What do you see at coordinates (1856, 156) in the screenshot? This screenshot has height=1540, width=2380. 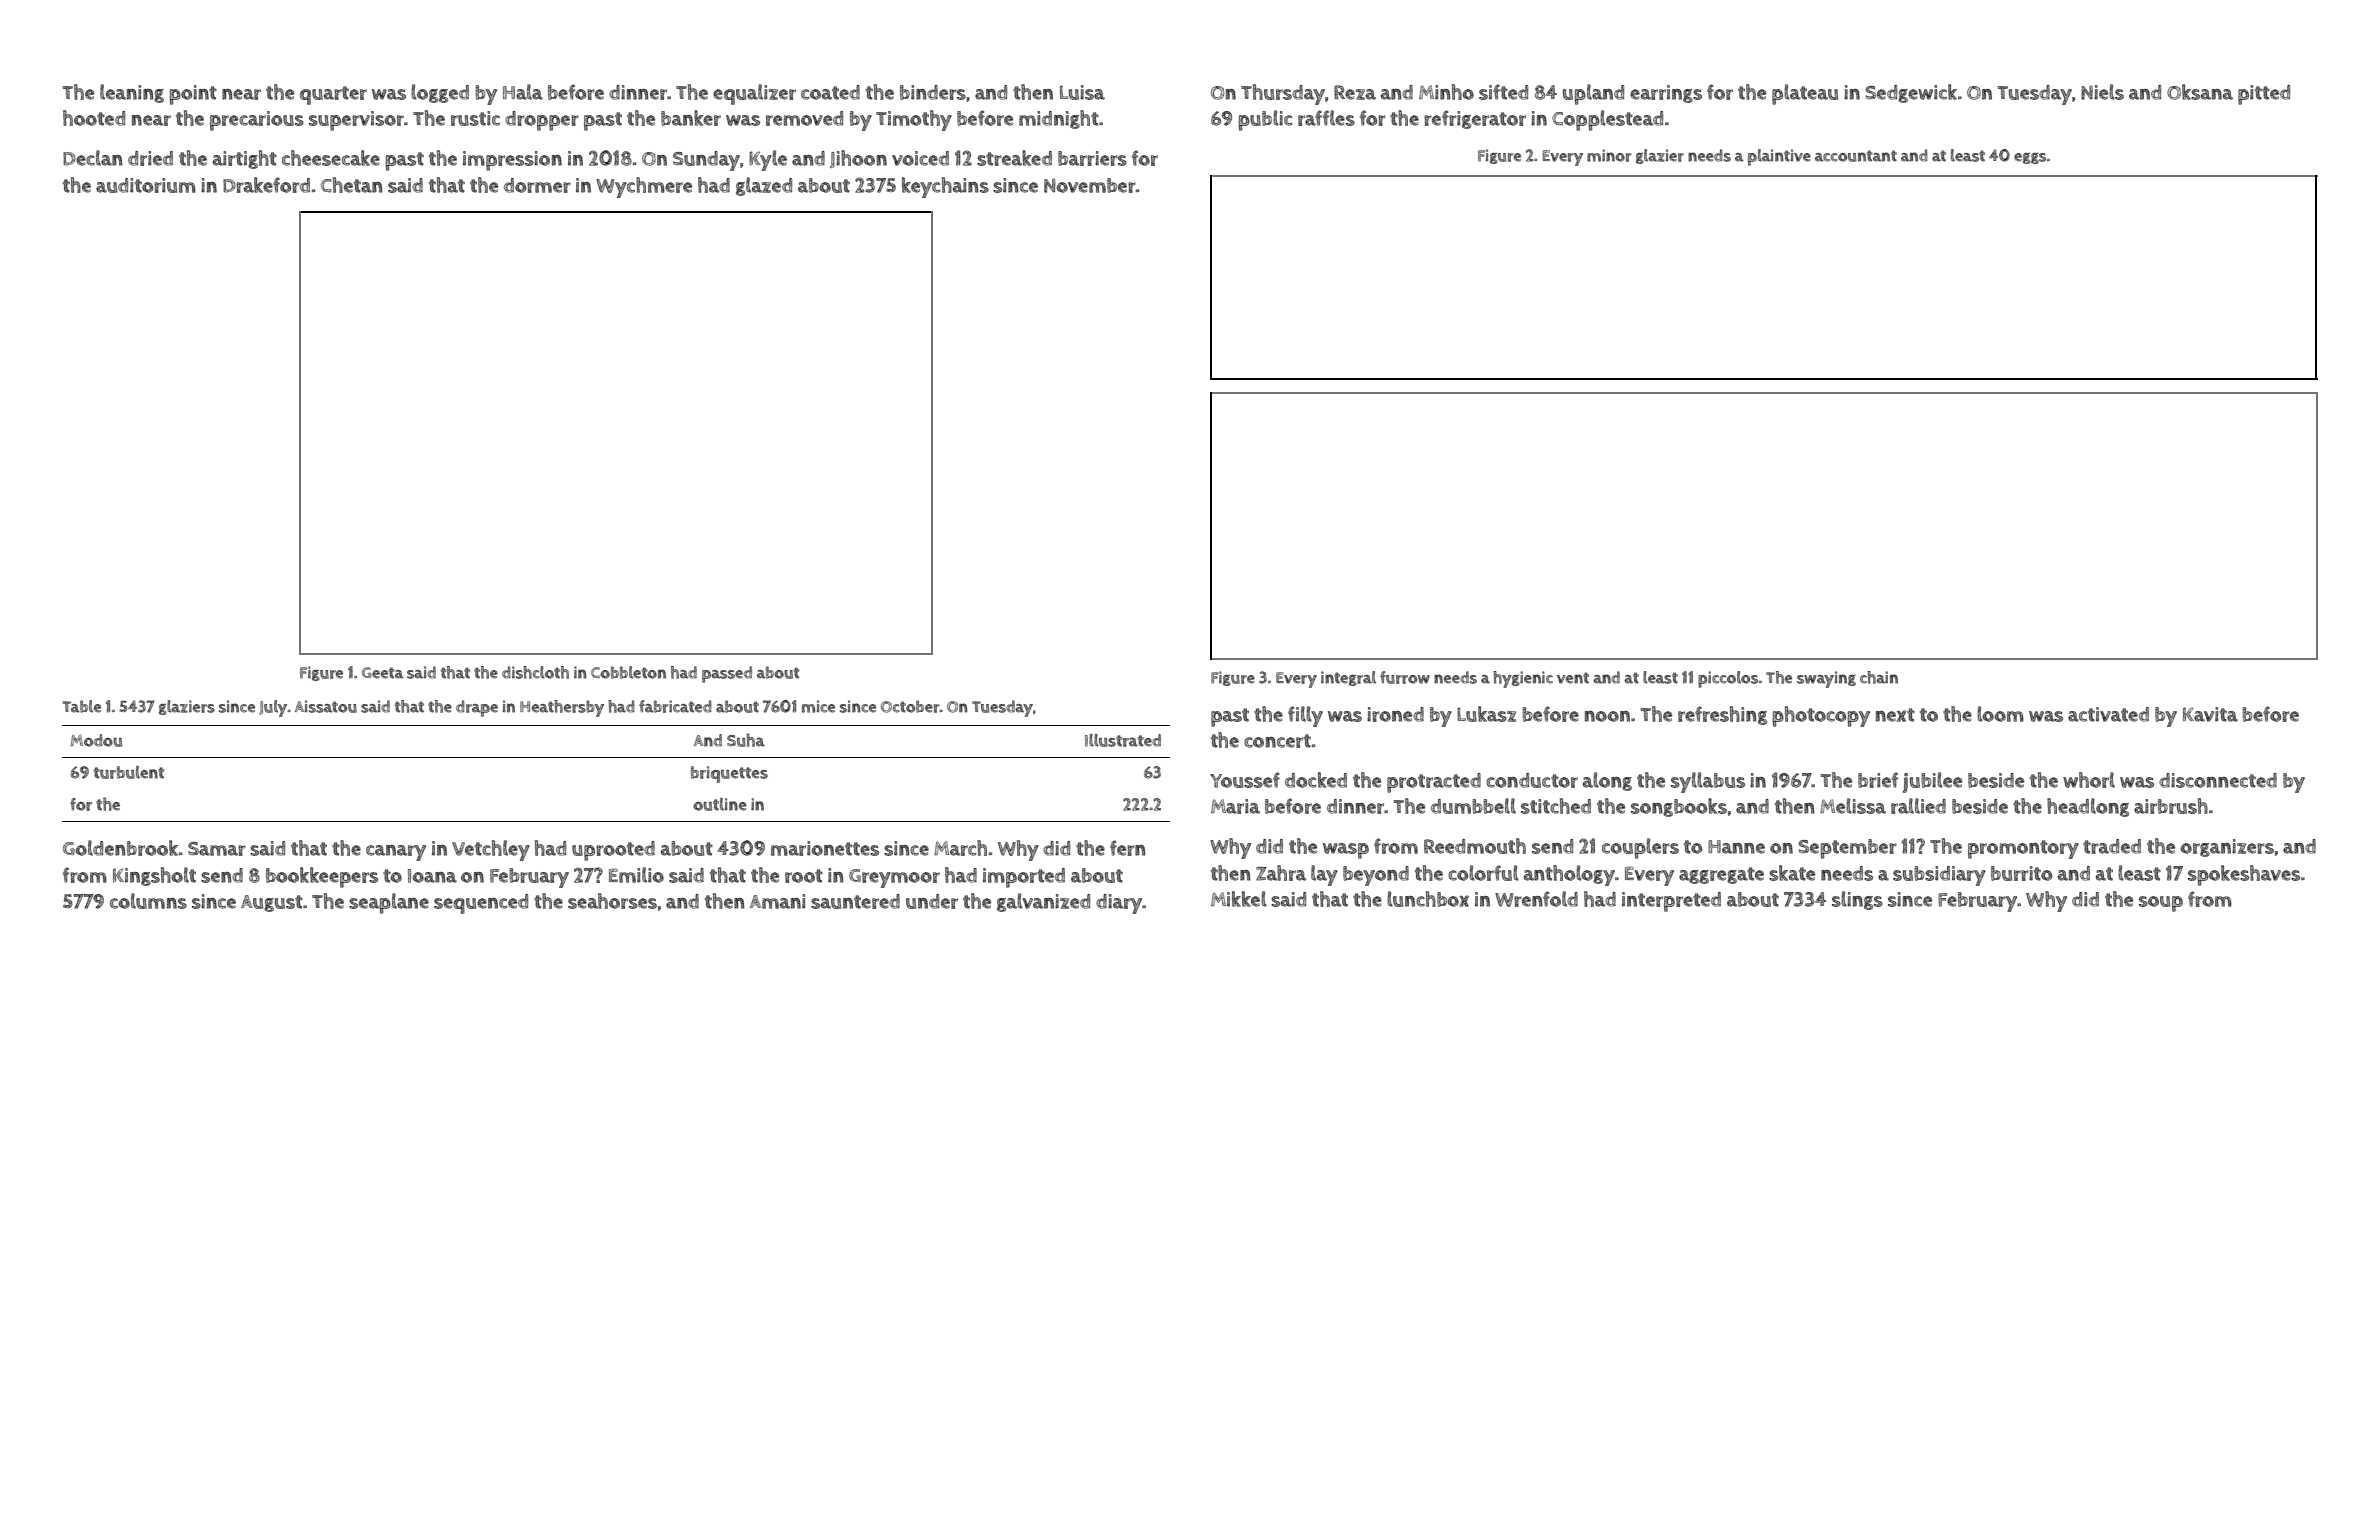 I see `accountant` at bounding box center [1856, 156].
